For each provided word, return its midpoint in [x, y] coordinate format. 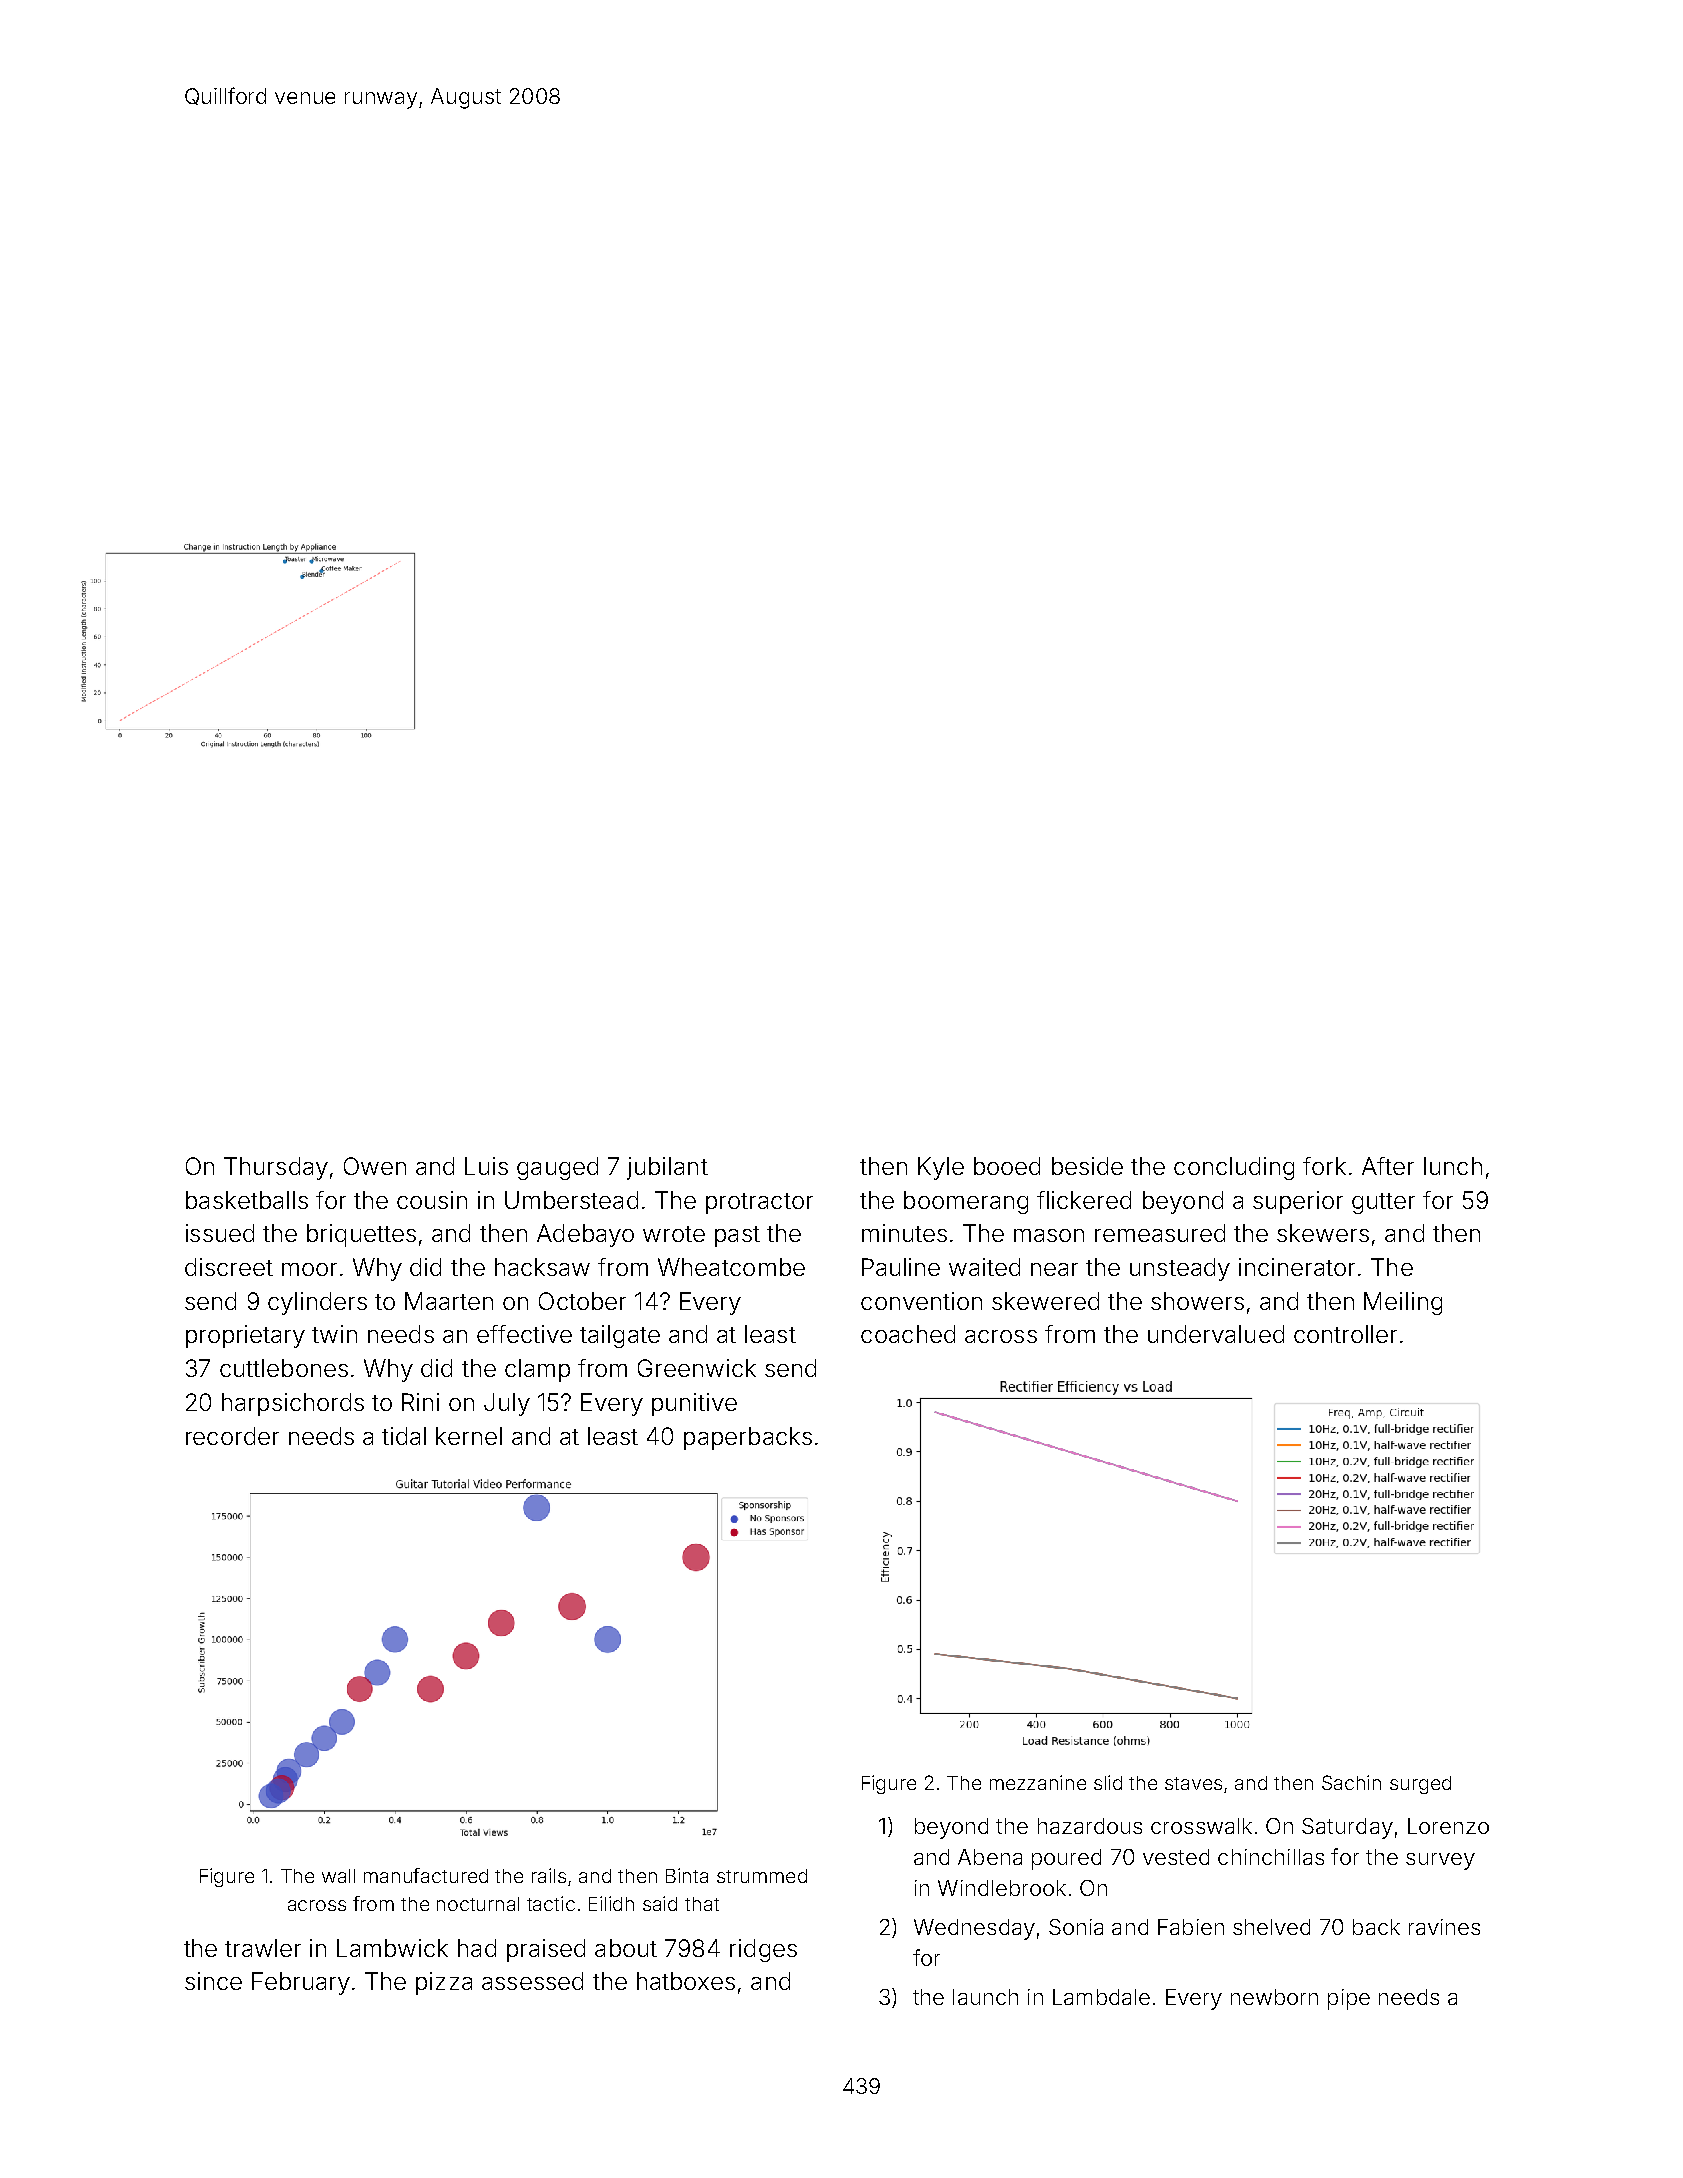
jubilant [667, 1168]
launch [985, 1997]
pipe [1349, 1999]
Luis [486, 1166]
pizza [444, 1983]
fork [1324, 1166]
